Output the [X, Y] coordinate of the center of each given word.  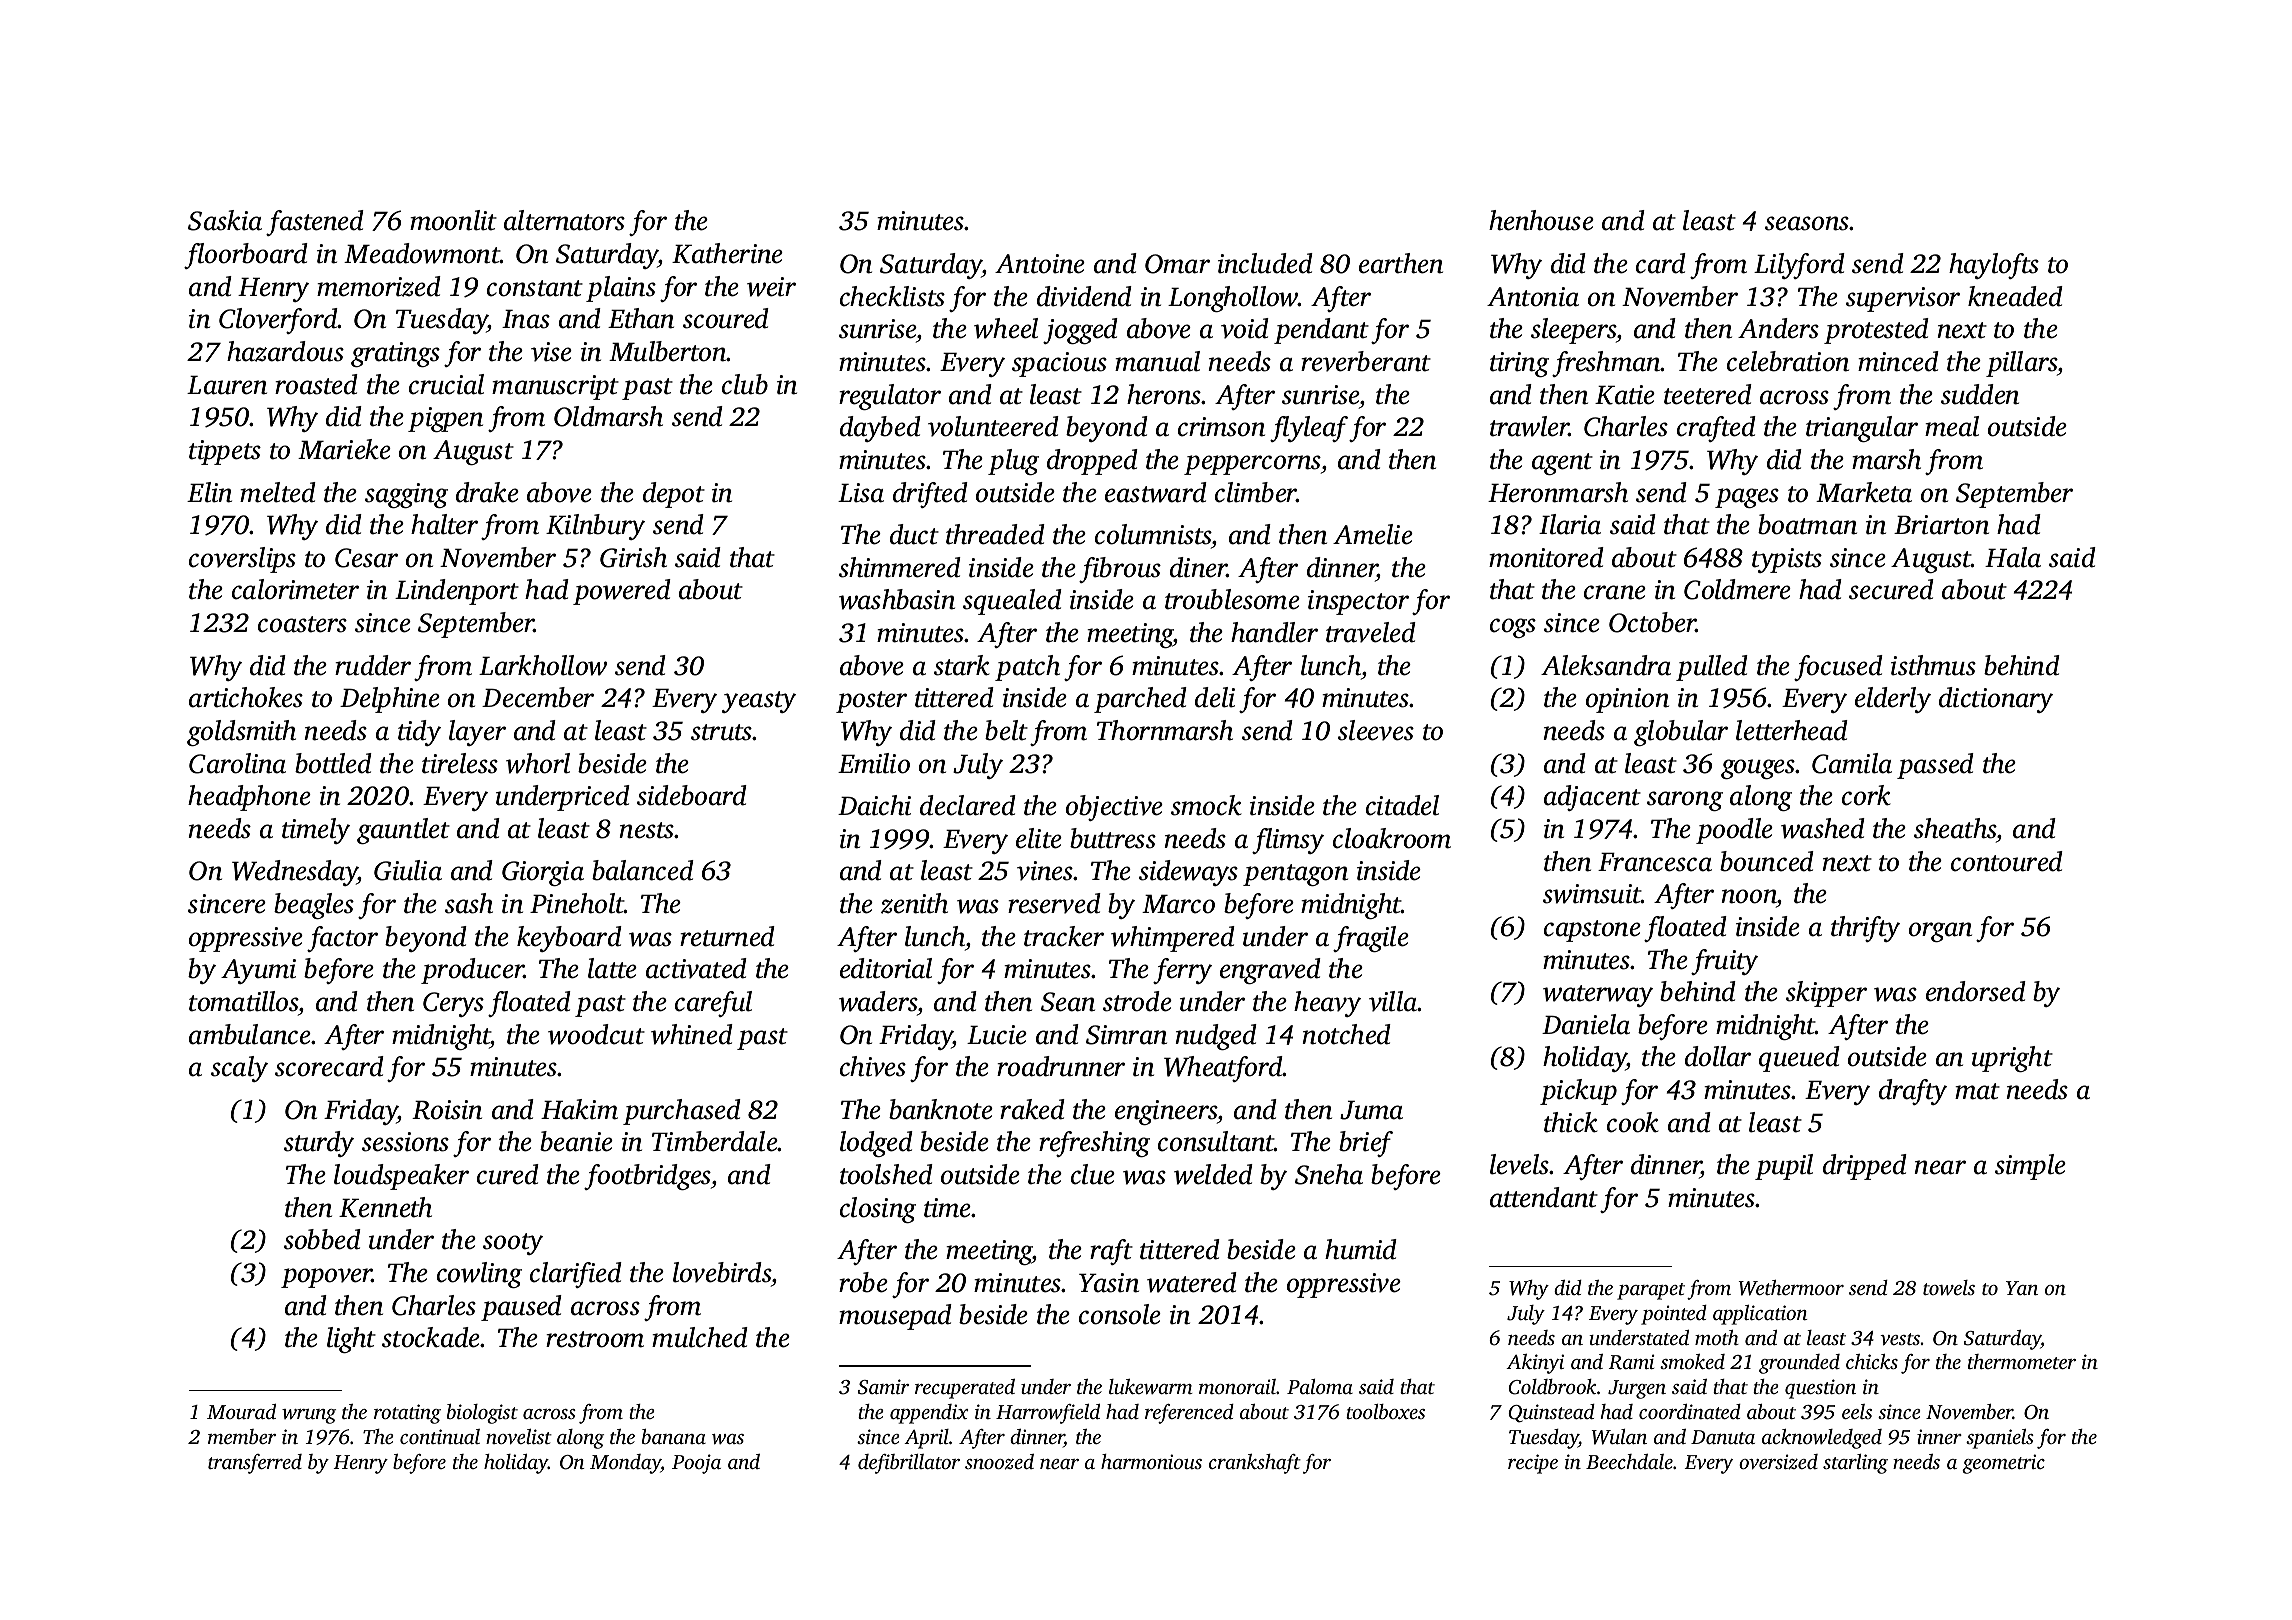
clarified [576, 1275]
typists [1787, 560]
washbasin [897, 599]
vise [551, 352]
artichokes [246, 697]
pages [1747, 498]
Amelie [1373, 534]
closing [878, 1210]
